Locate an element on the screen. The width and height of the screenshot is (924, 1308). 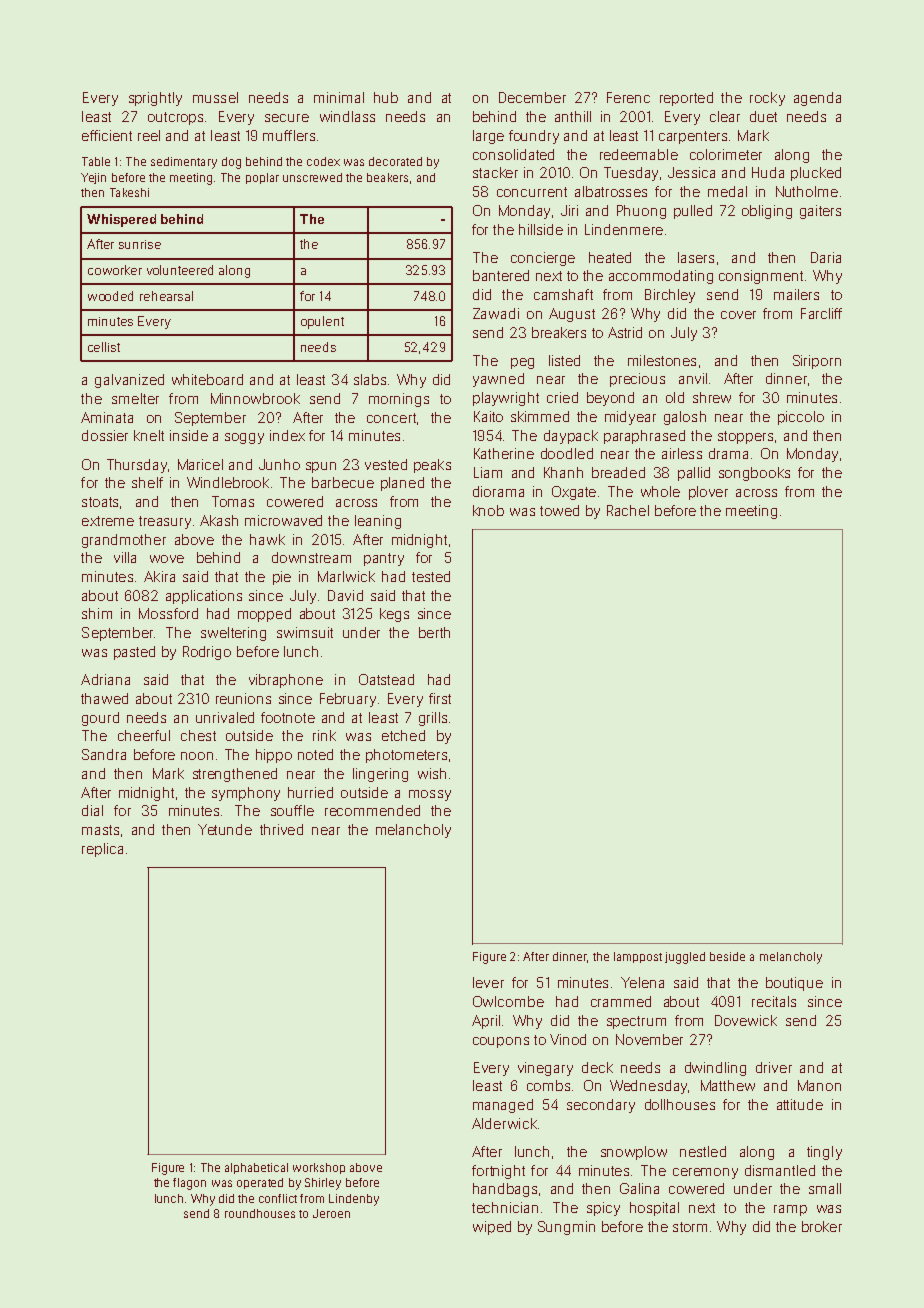
attitude is located at coordinates (800, 1104).
